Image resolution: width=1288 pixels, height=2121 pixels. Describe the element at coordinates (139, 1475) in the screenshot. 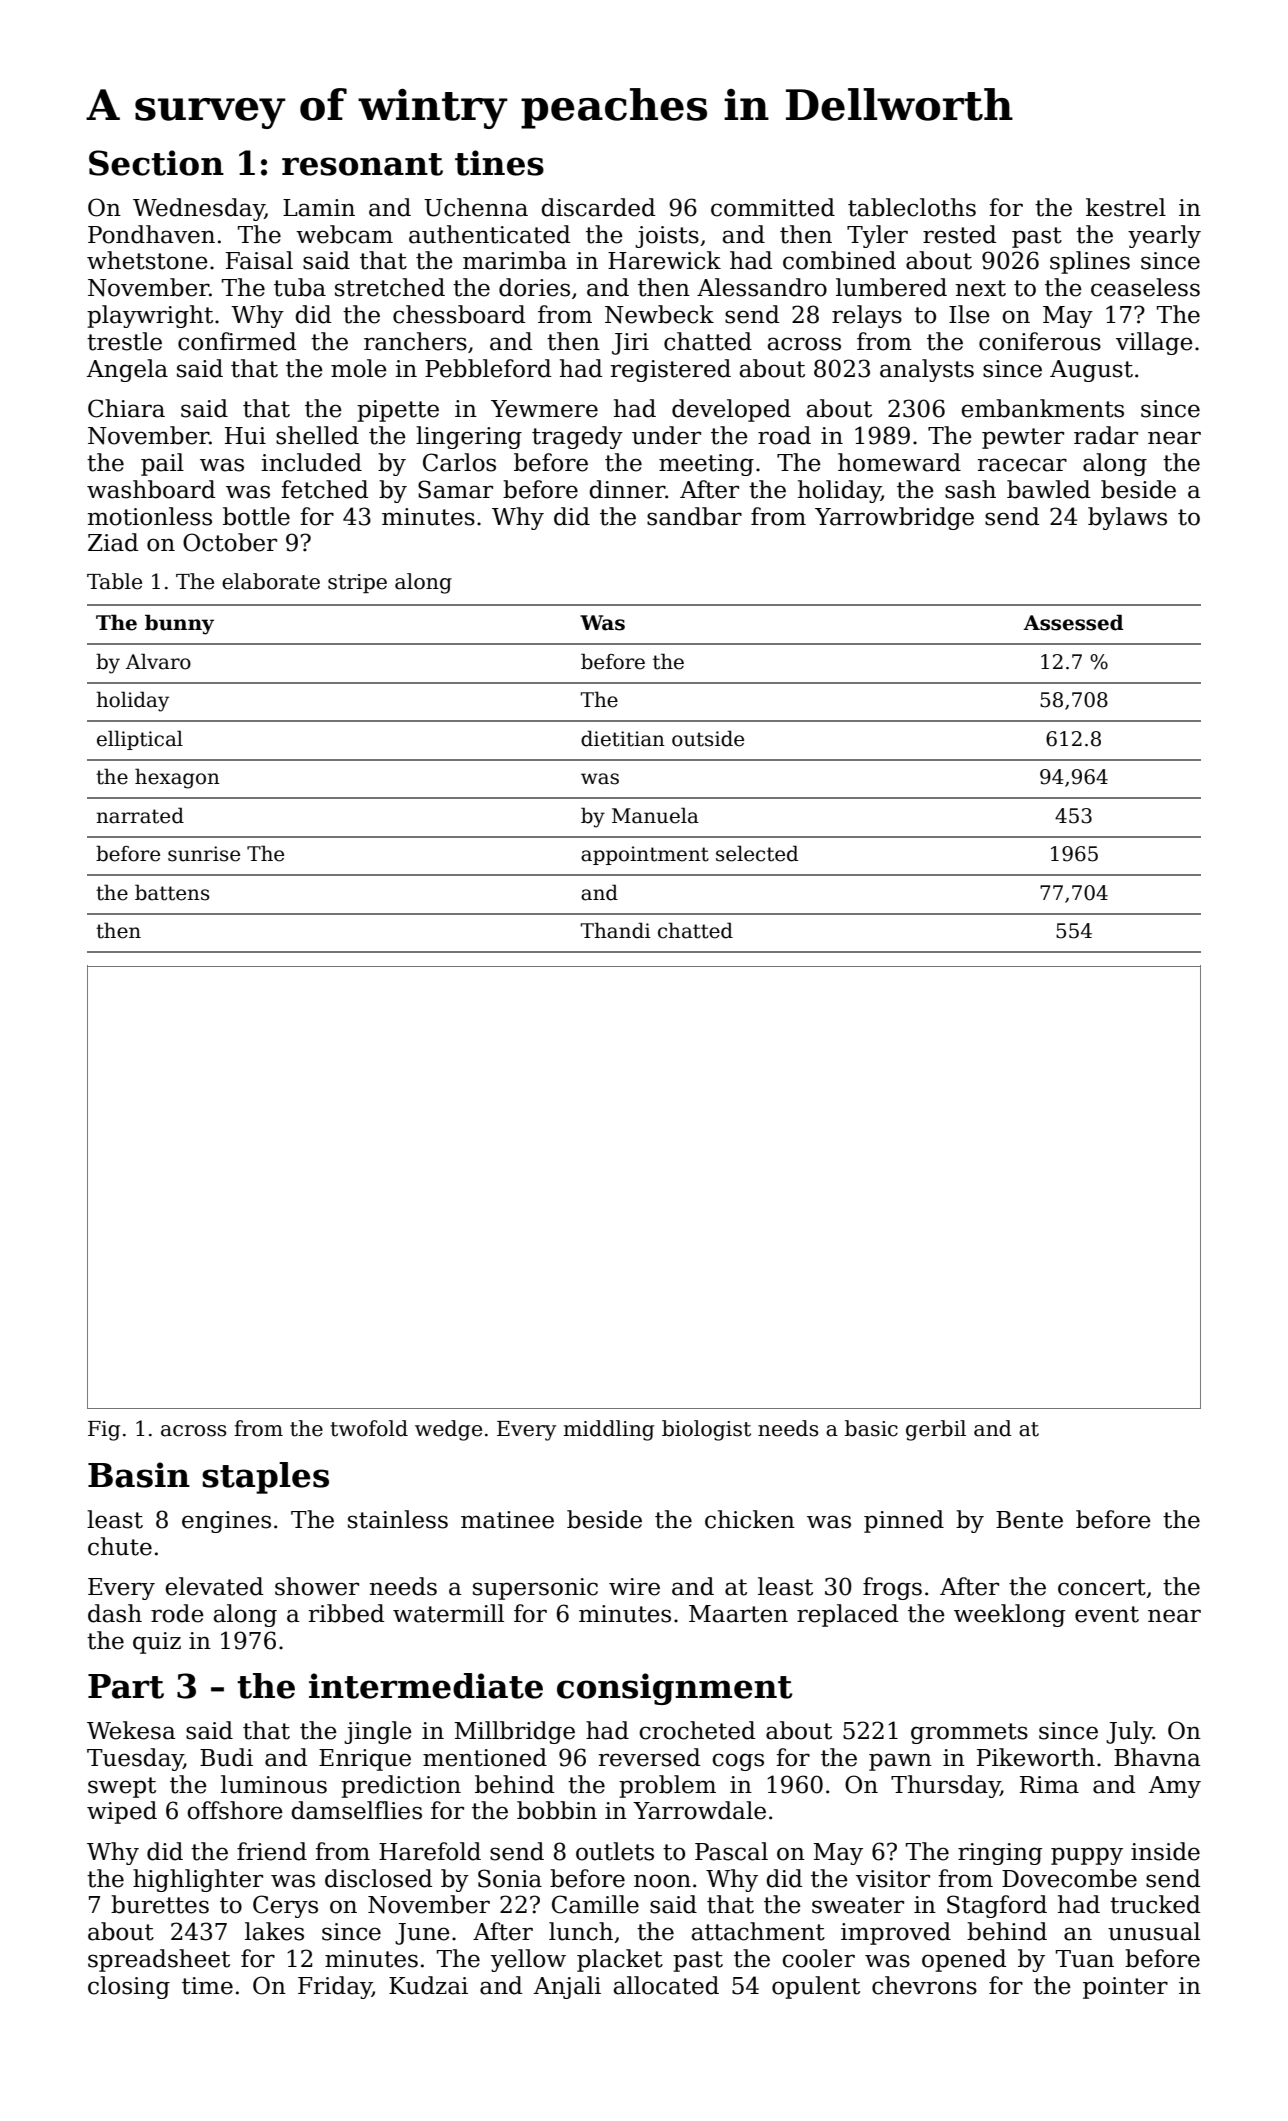

I see `Basin` at that location.
